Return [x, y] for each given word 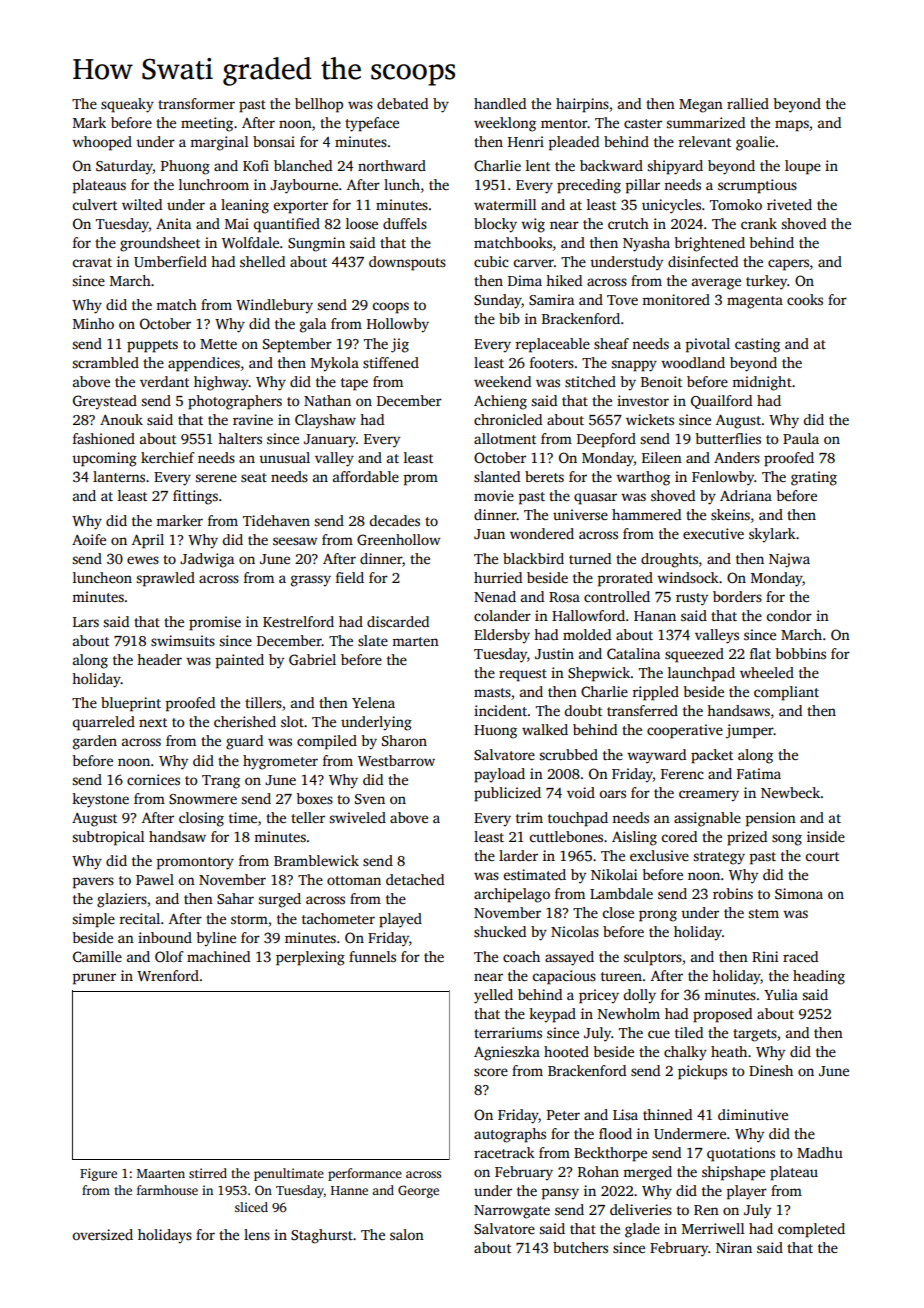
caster [643, 123]
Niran [734, 1247]
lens [257, 1234]
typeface [372, 124]
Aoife [89, 539]
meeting [207, 124]
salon [407, 1234]
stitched [590, 381]
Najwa [789, 560]
